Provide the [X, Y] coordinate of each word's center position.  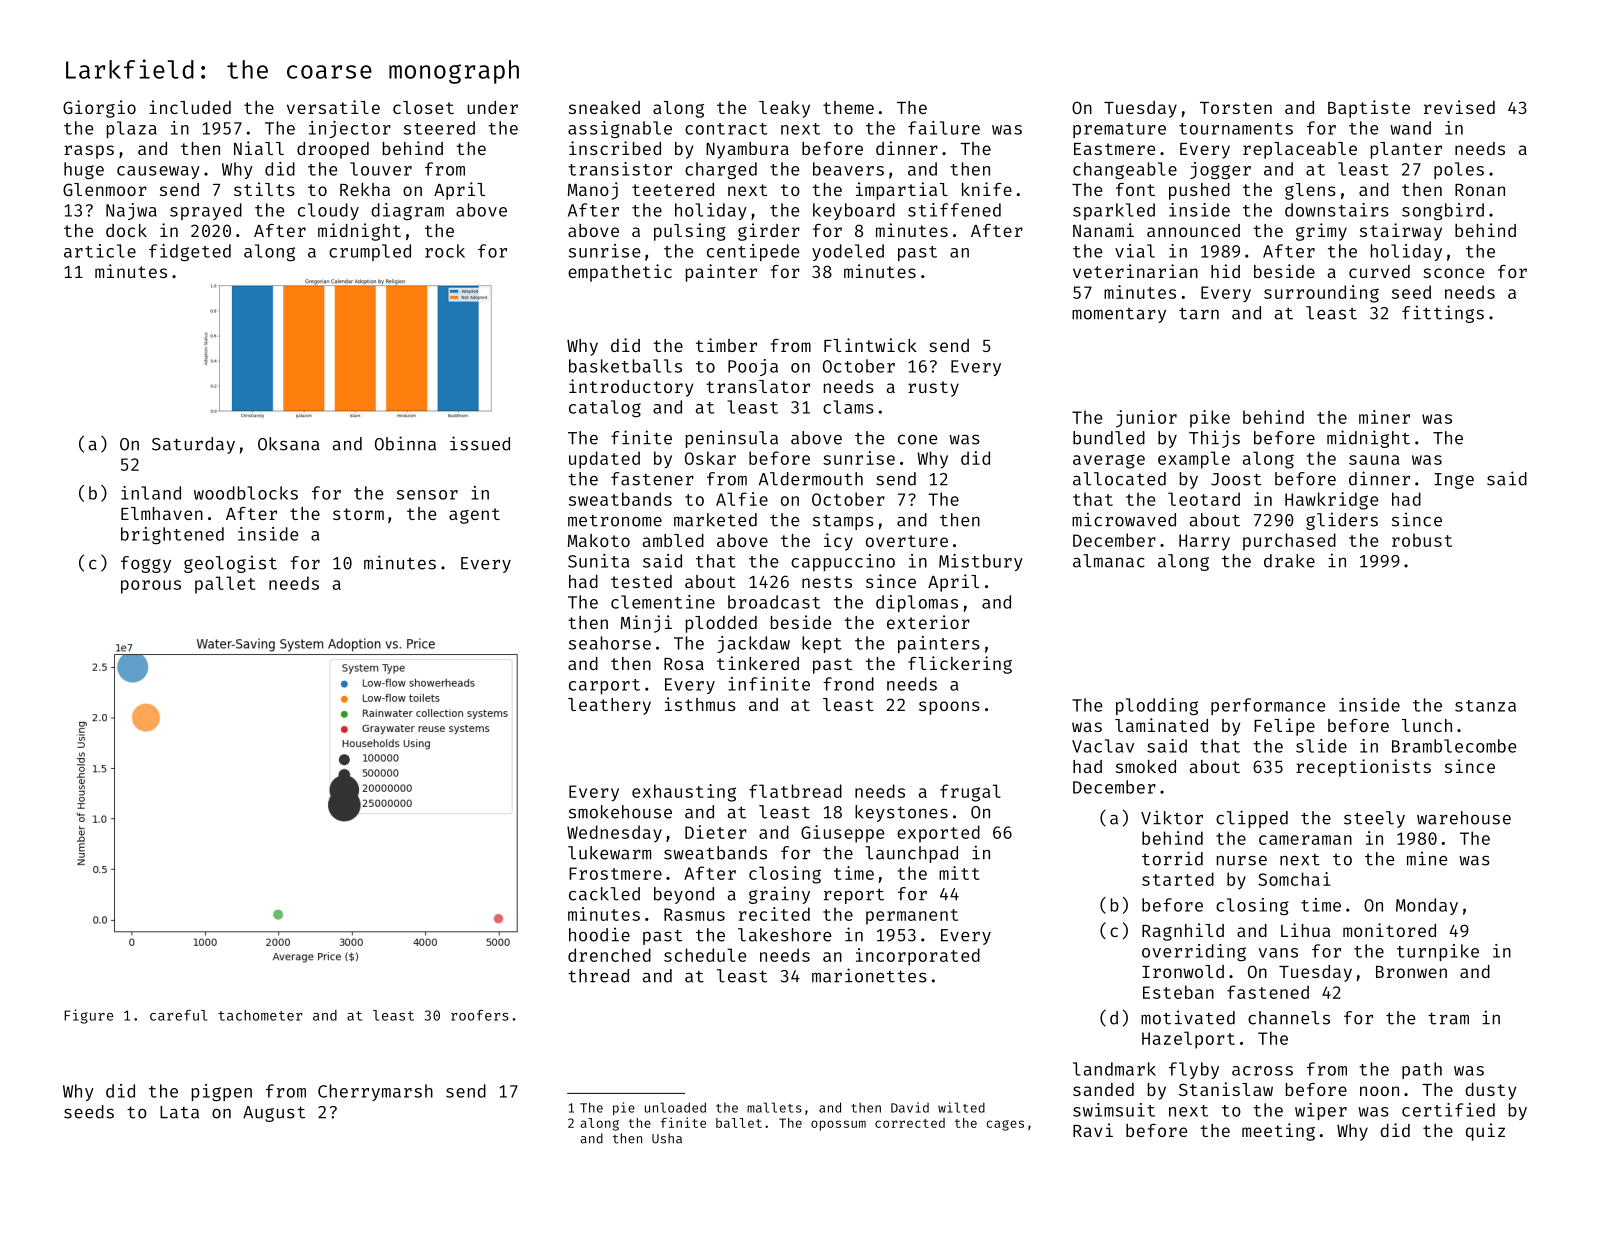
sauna [1374, 460]
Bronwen [1411, 972]
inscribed [615, 148]
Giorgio [99, 109]
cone [917, 440]
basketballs [625, 366]
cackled [604, 894]
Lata [179, 1112]
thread [598, 976]
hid [1225, 271]
